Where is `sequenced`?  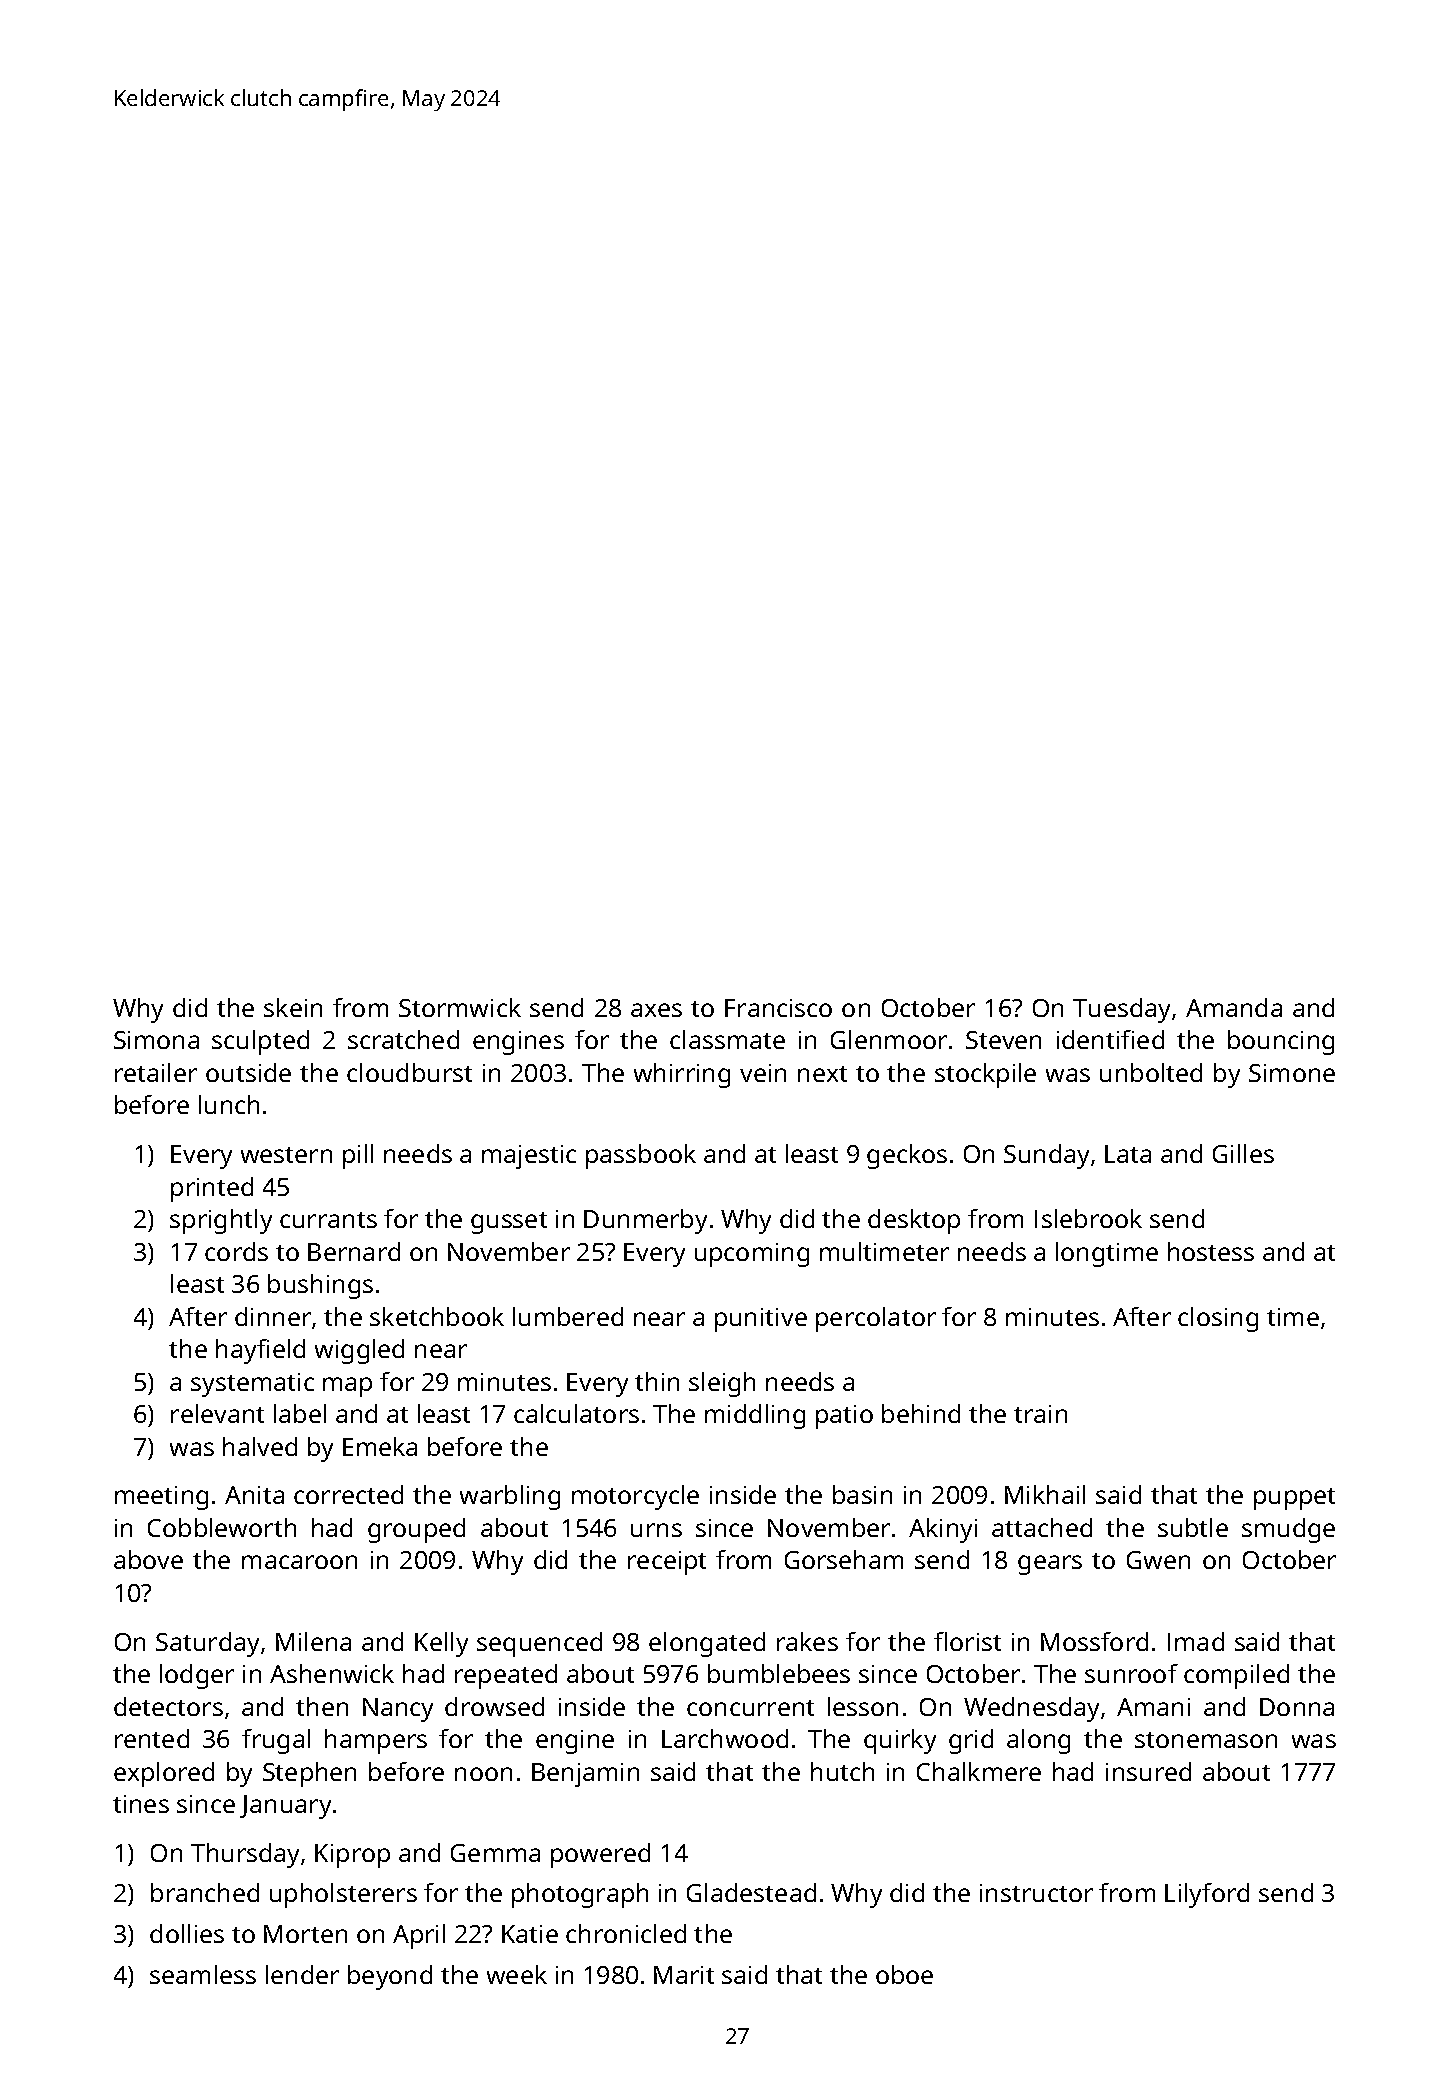
sequenced is located at coordinates (539, 1644).
